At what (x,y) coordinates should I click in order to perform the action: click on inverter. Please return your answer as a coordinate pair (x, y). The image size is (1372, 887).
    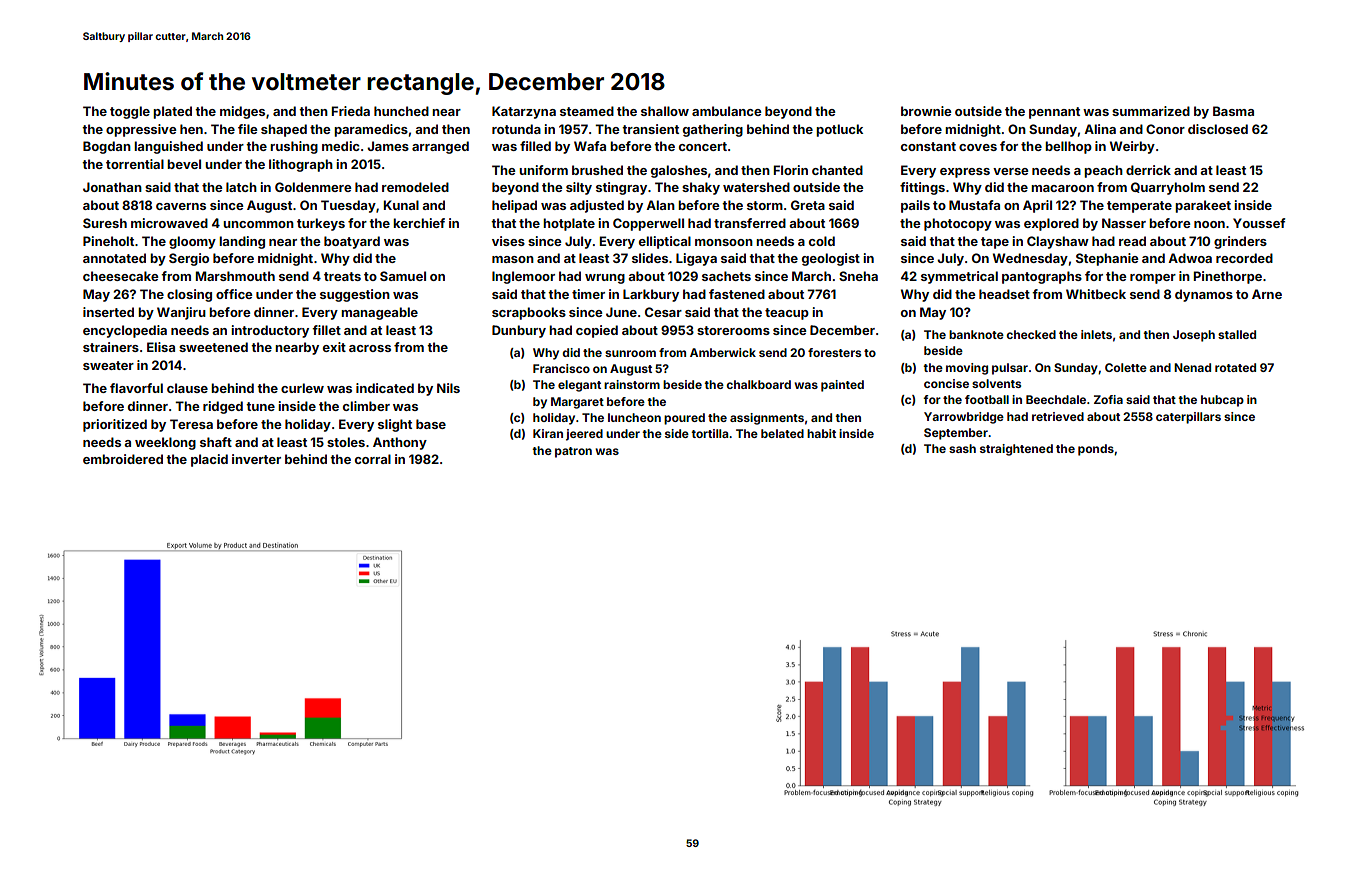
    Looking at the image, I should click on (256, 459).
